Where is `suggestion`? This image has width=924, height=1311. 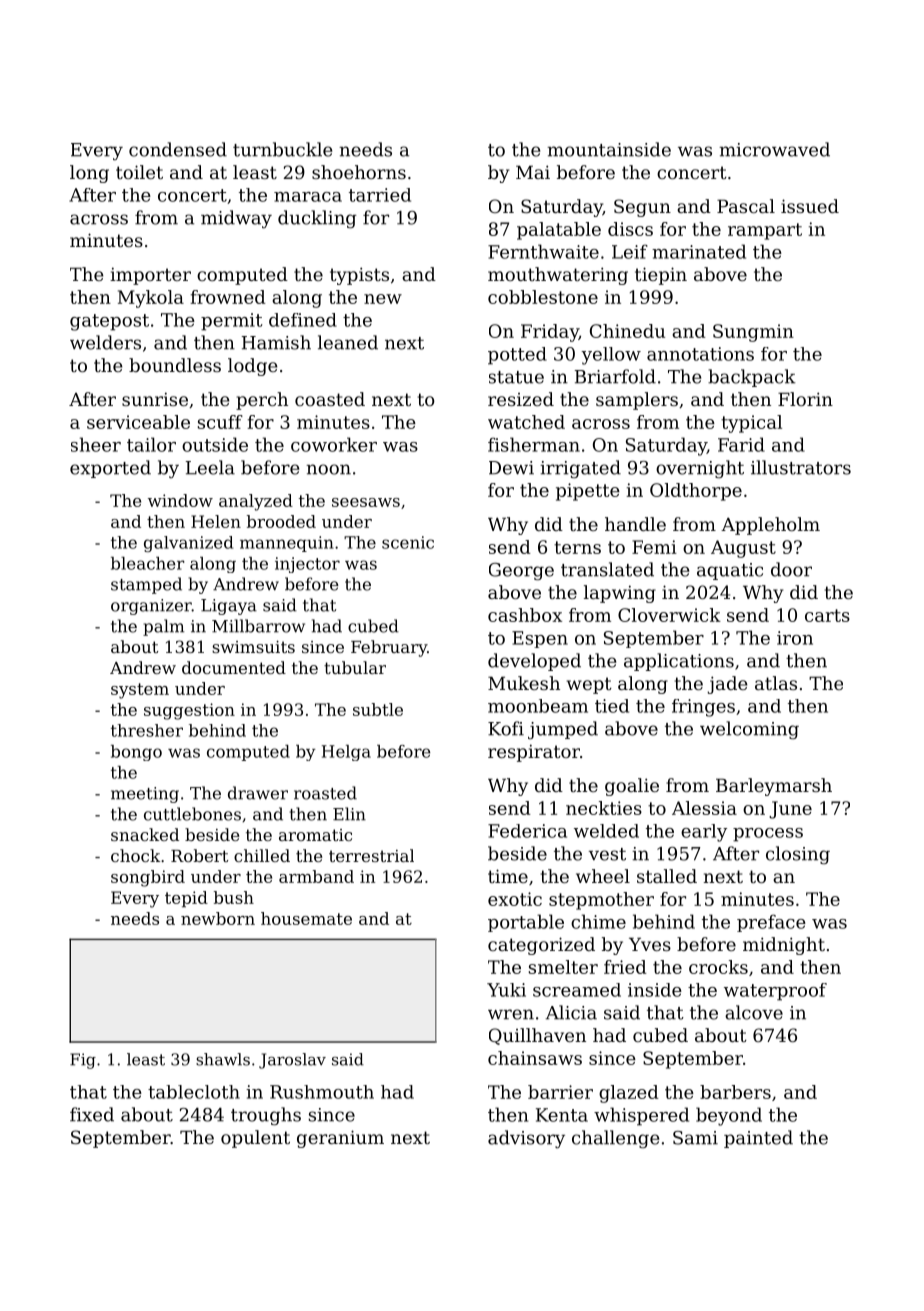
suggestion is located at coordinates (189, 711).
